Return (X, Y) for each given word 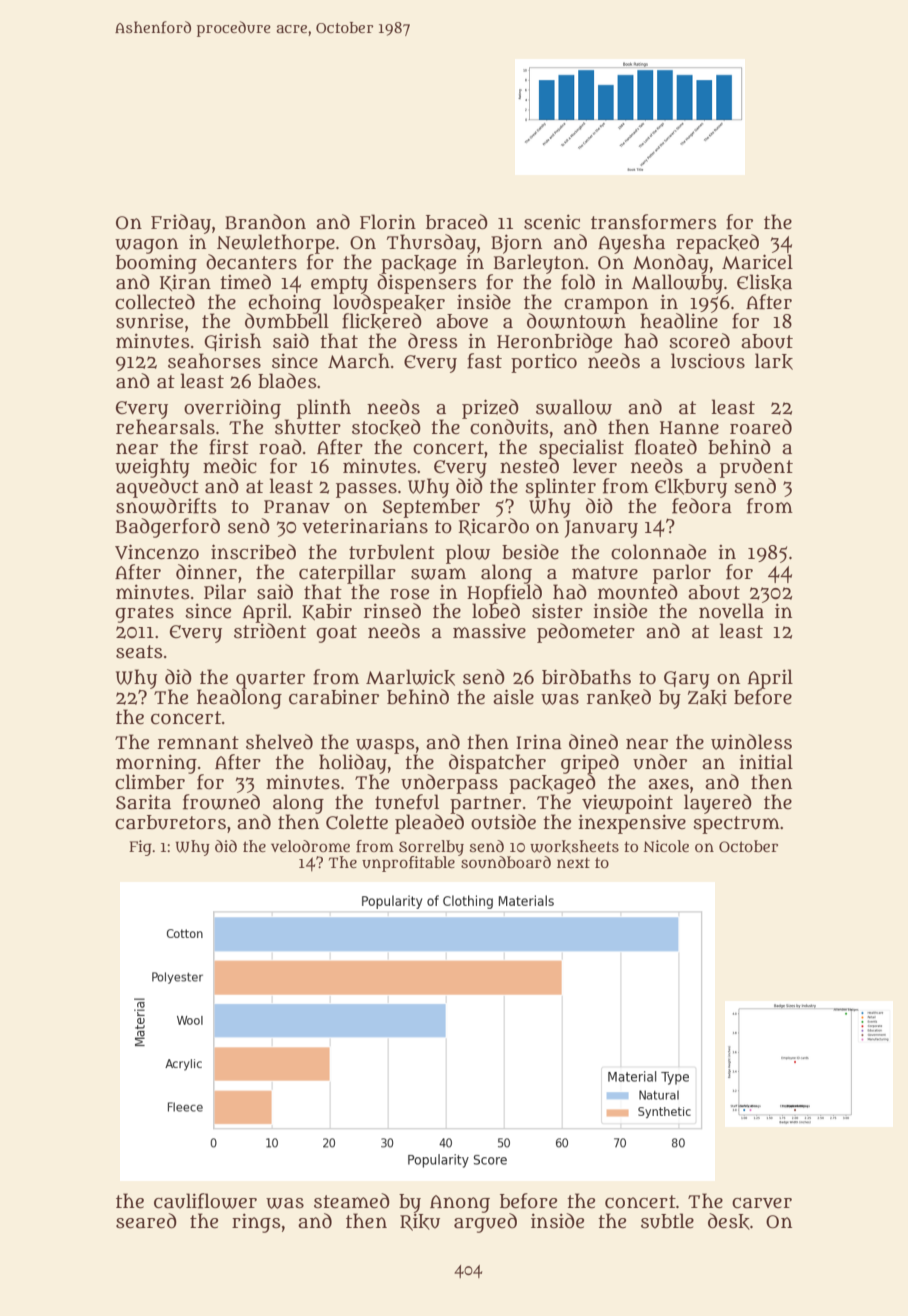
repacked (717, 244)
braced (457, 222)
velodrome (310, 846)
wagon (146, 246)
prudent (756, 468)
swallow (574, 407)
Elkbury (691, 488)
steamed (352, 1201)
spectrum (736, 825)
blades (287, 381)
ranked (619, 697)
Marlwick (410, 677)
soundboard (506, 862)
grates (144, 614)
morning (156, 764)
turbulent (392, 552)
